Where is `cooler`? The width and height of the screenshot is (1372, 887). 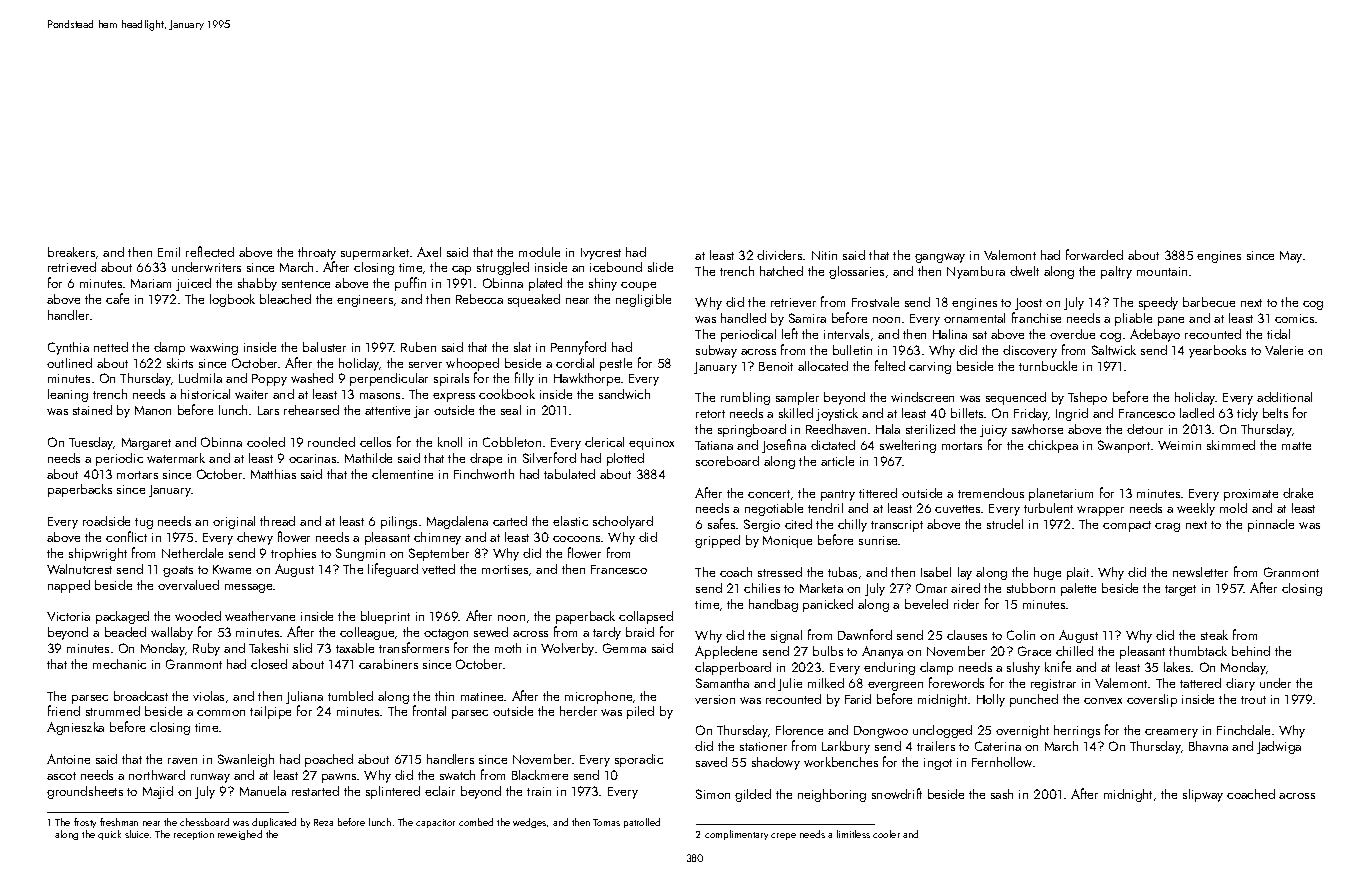 cooler is located at coordinates (886, 834).
